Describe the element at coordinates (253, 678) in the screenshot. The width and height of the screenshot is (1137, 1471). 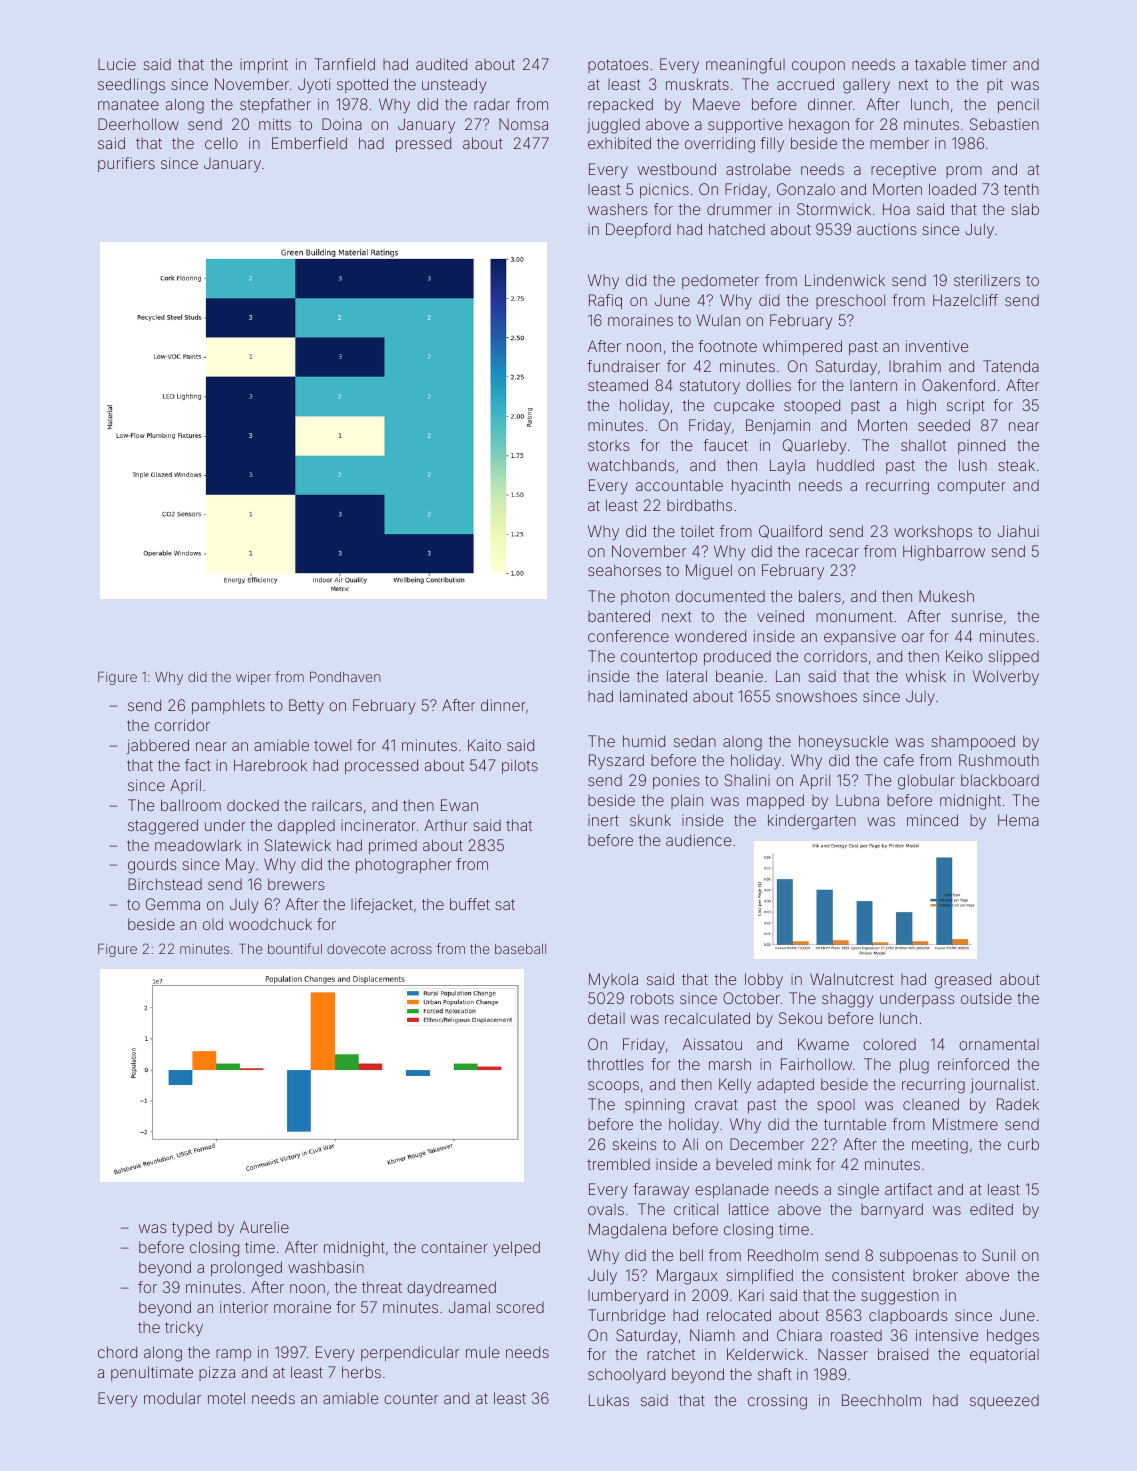
I see `wiper` at that location.
